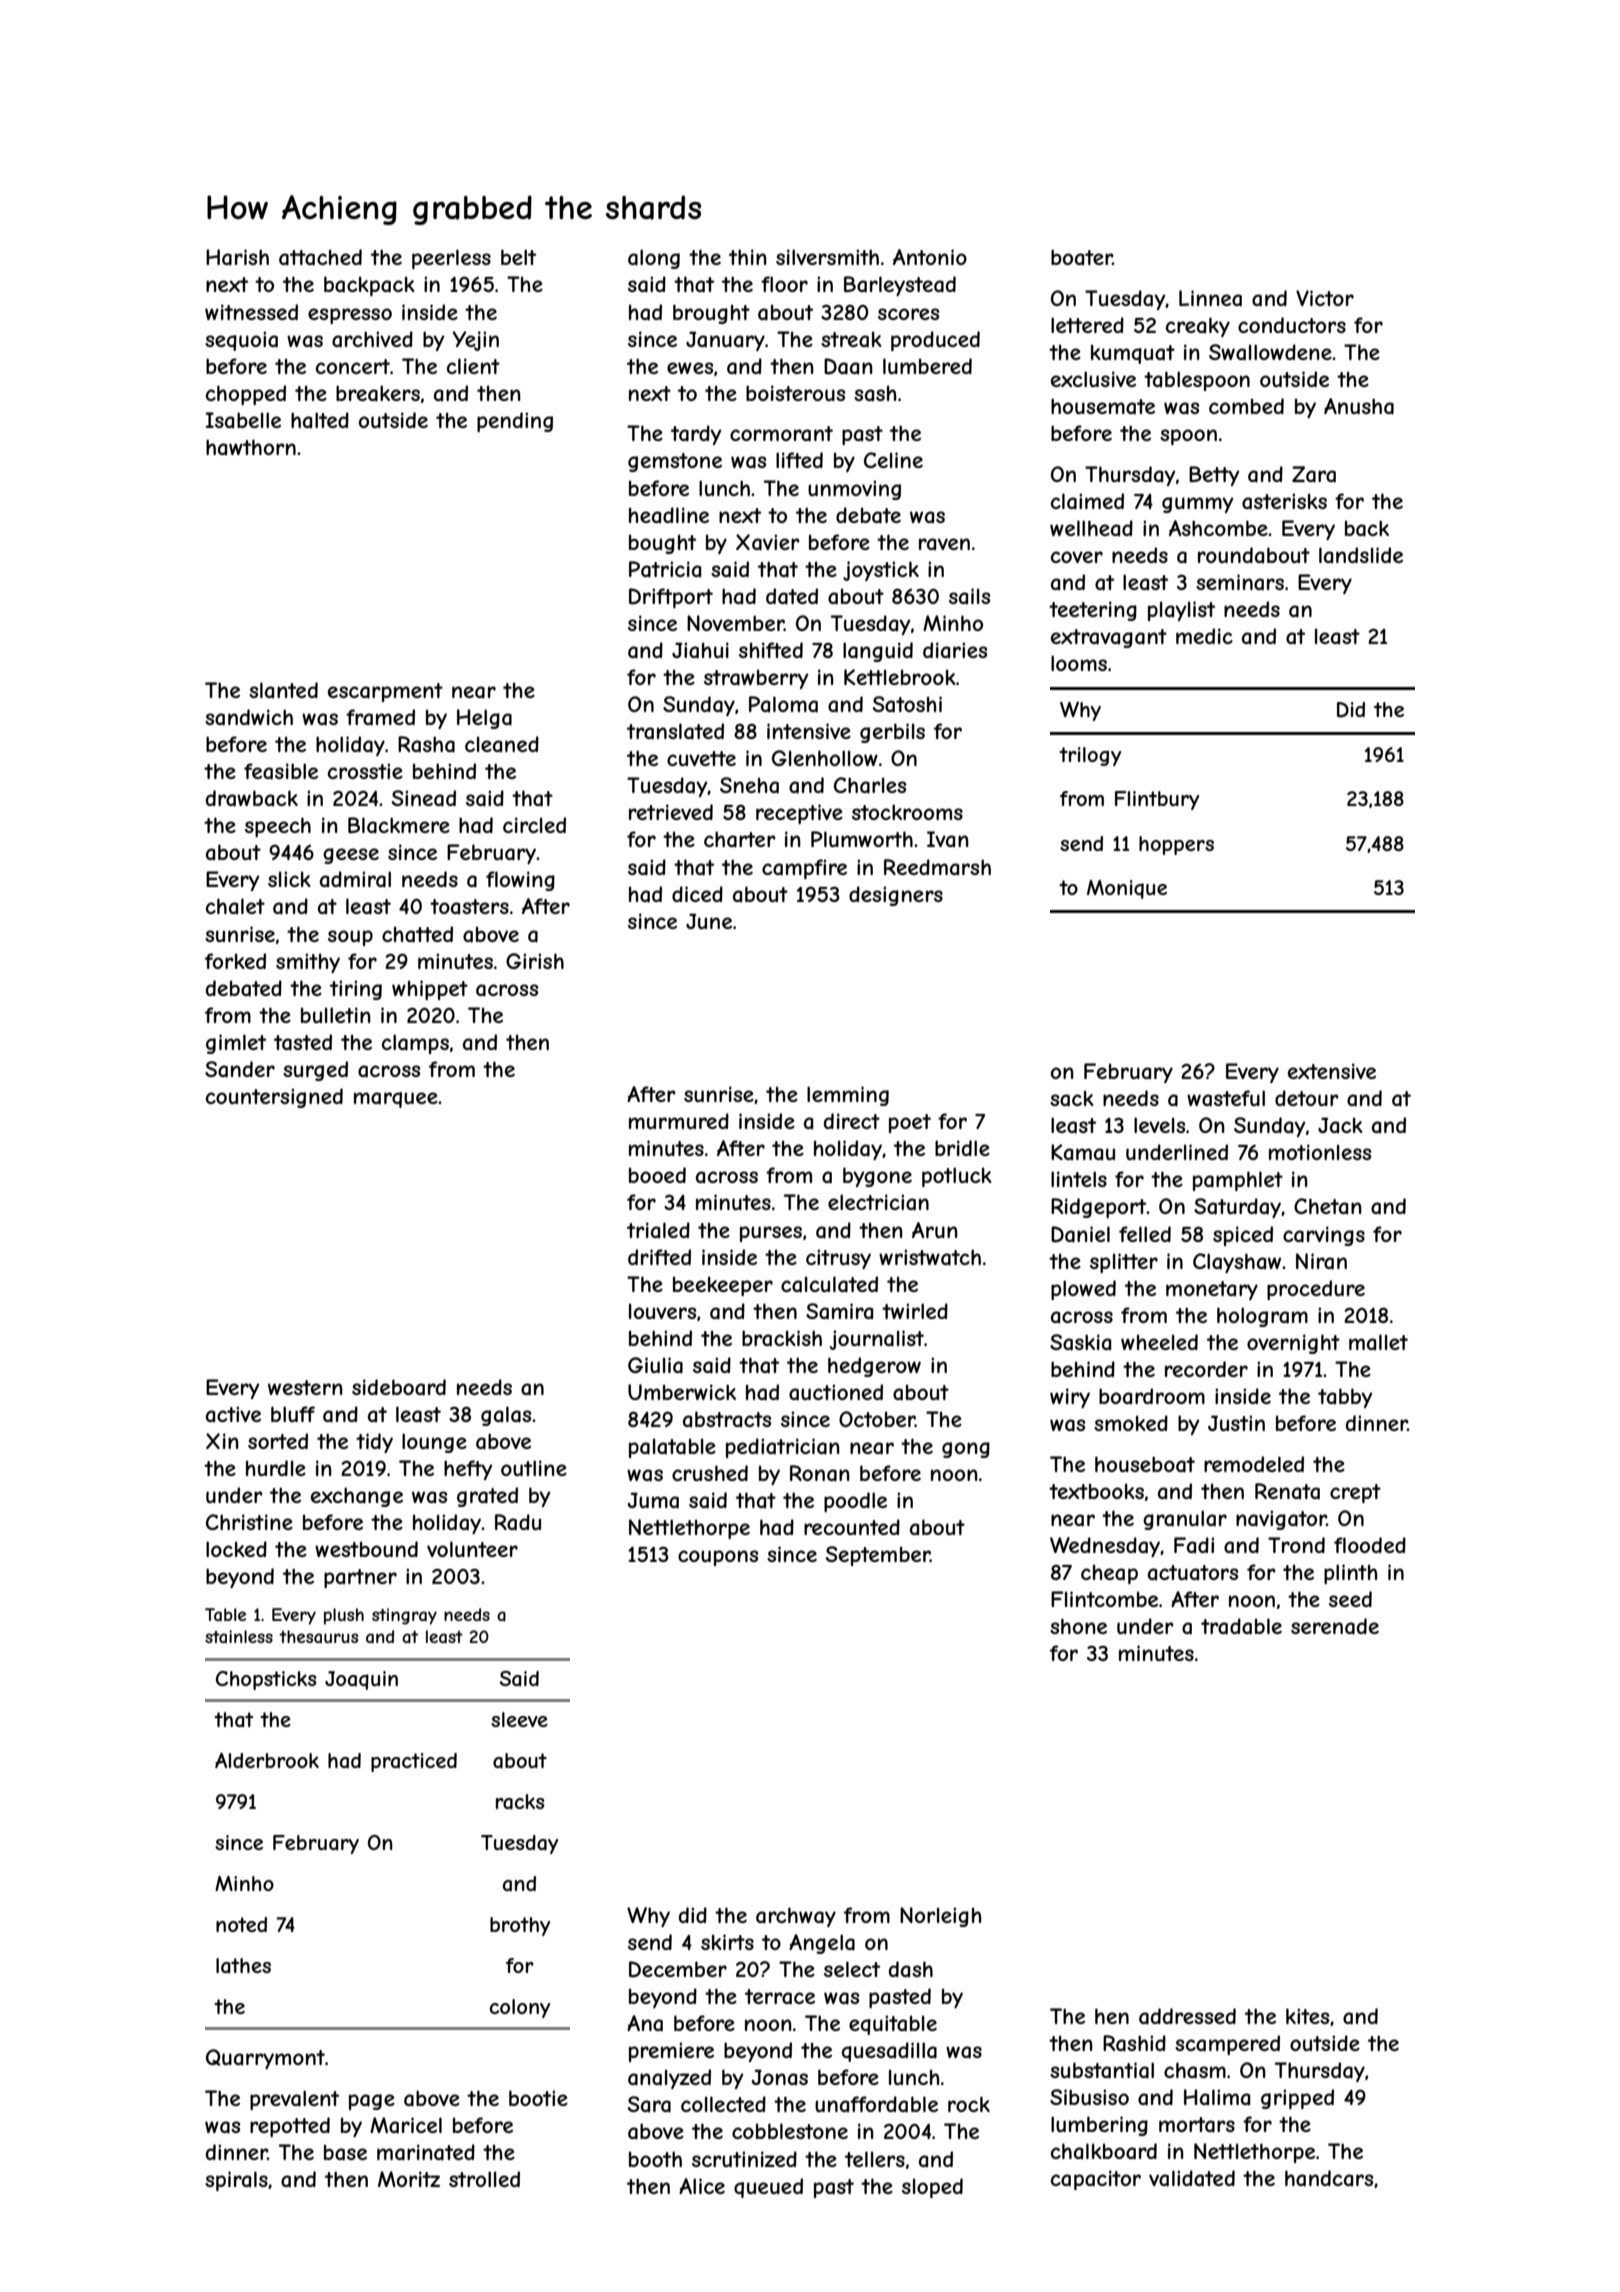 This screenshot has height=2292, width=1620. What do you see at coordinates (1361, 555) in the screenshot?
I see `landslide` at bounding box center [1361, 555].
